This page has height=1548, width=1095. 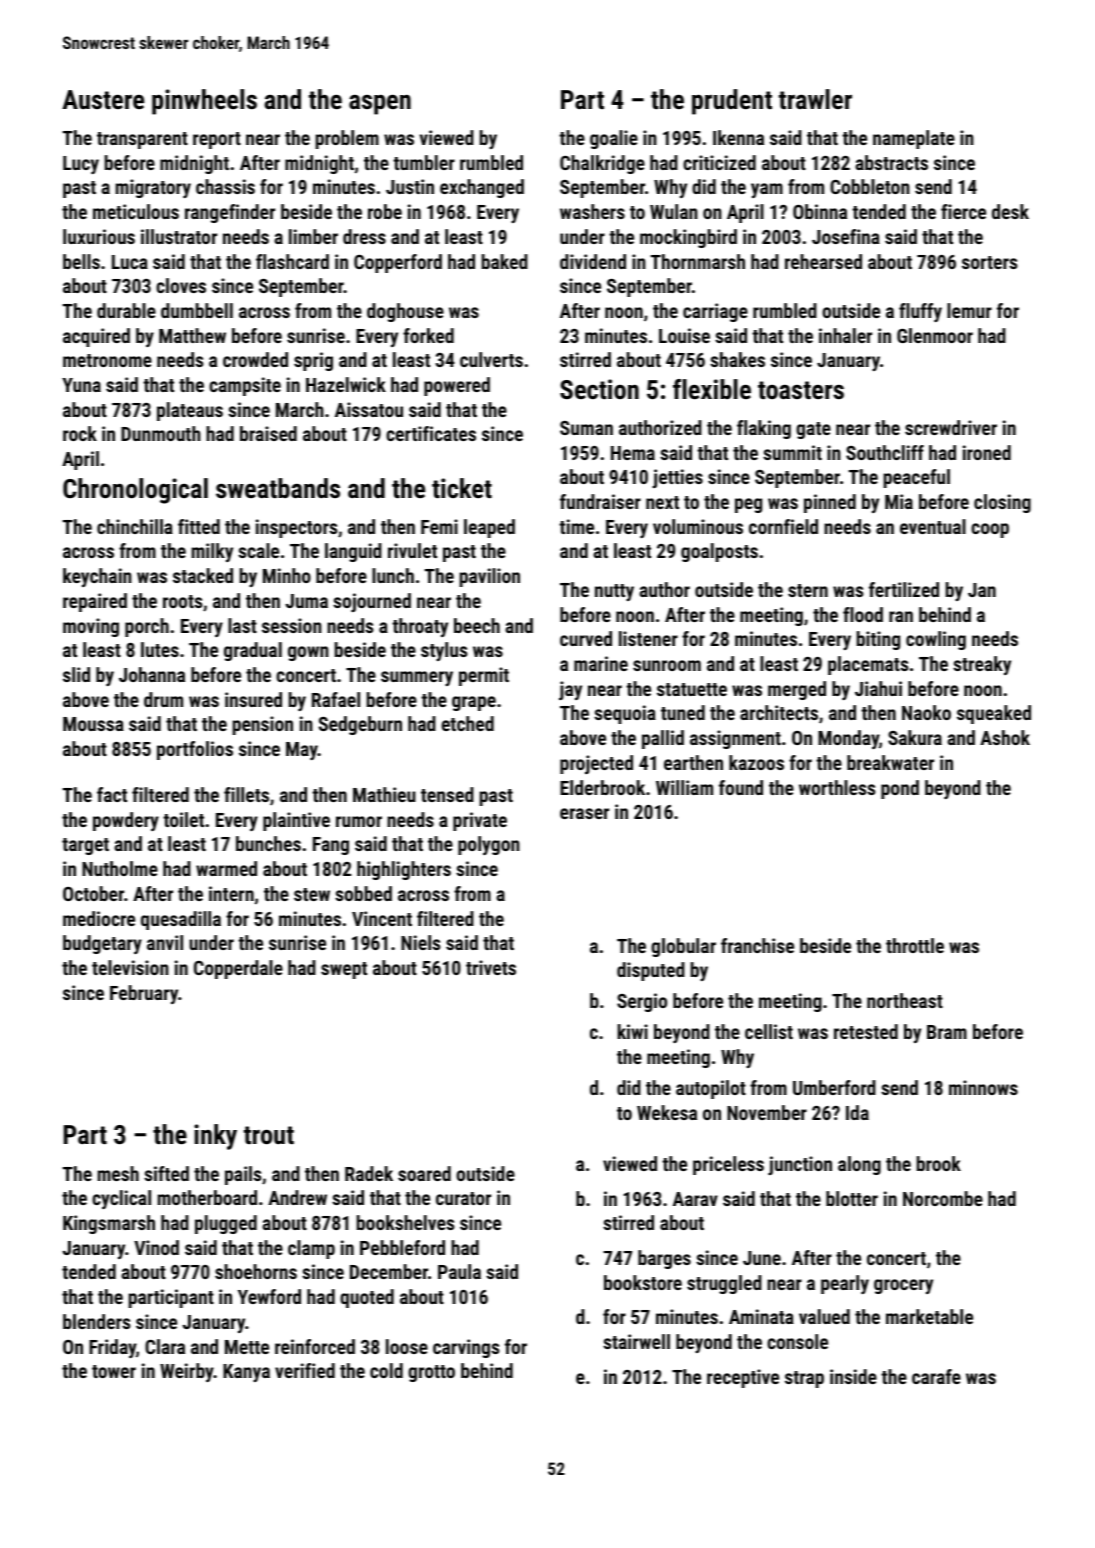 I want to click on disputed, so click(x=651, y=971).
